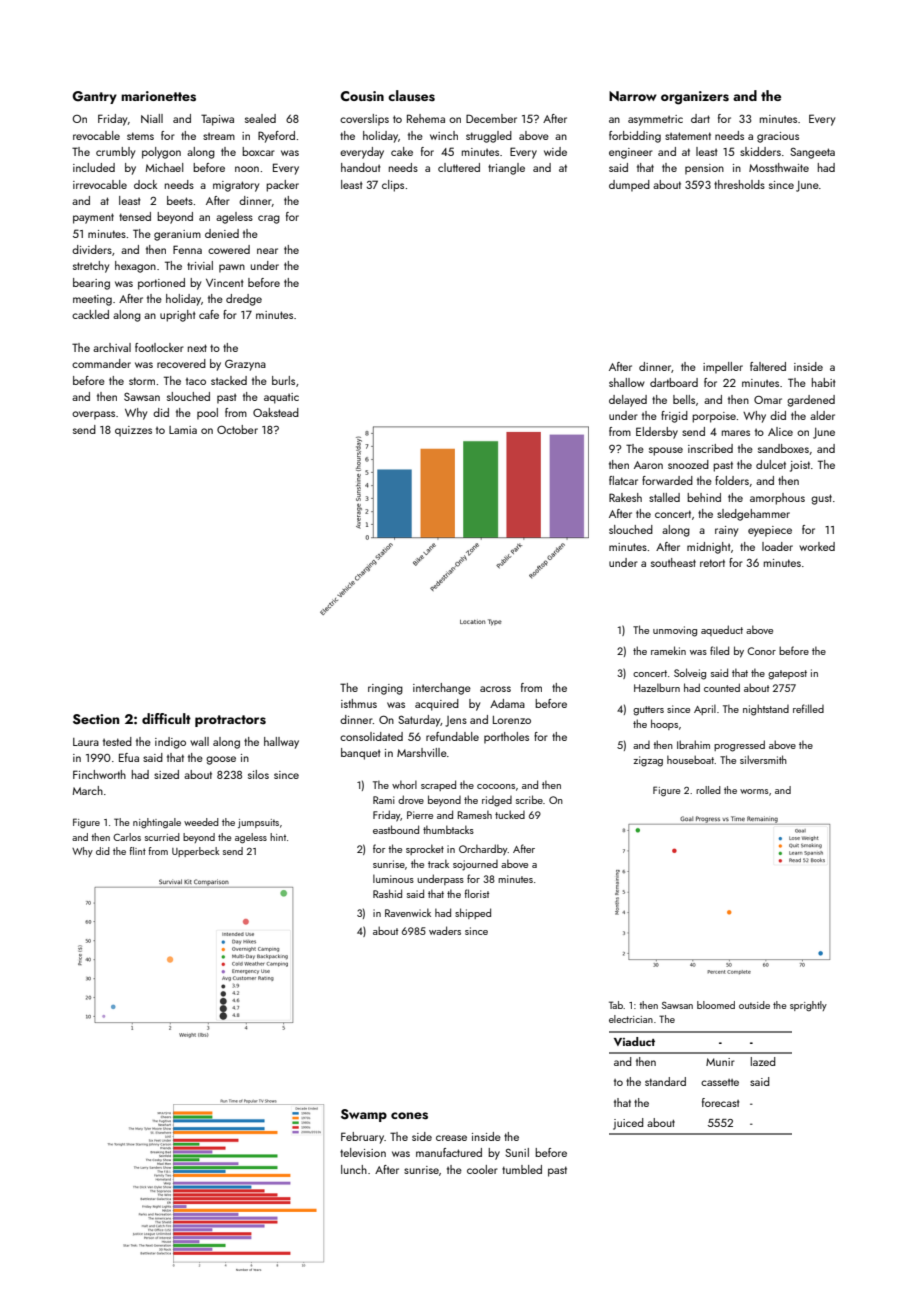 This document has width=908, height=1316. Describe the element at coordinates (754, 791) in the document. I see `worms` at that location.
